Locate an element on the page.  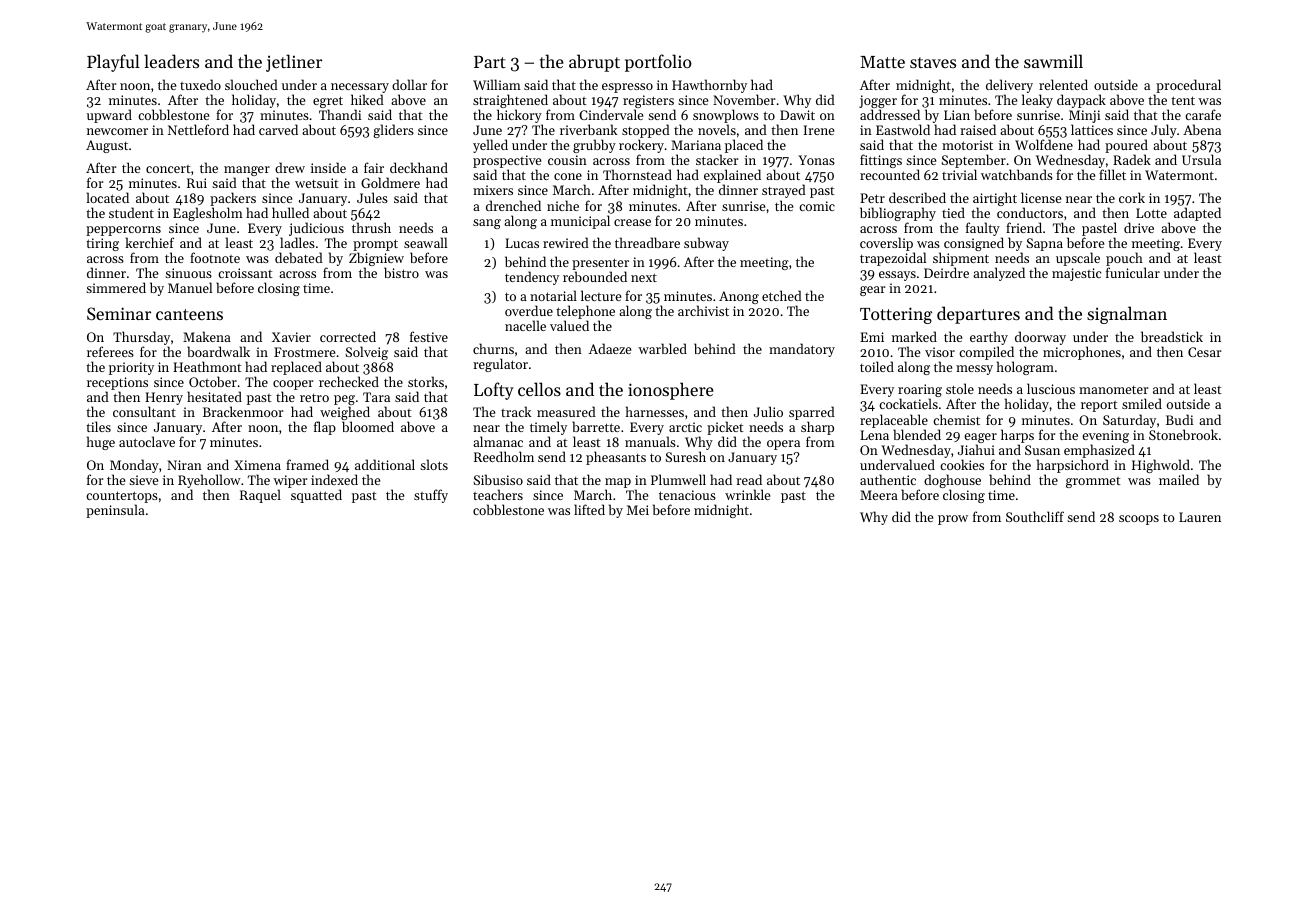
retro is located at coordinates (314, 398).
